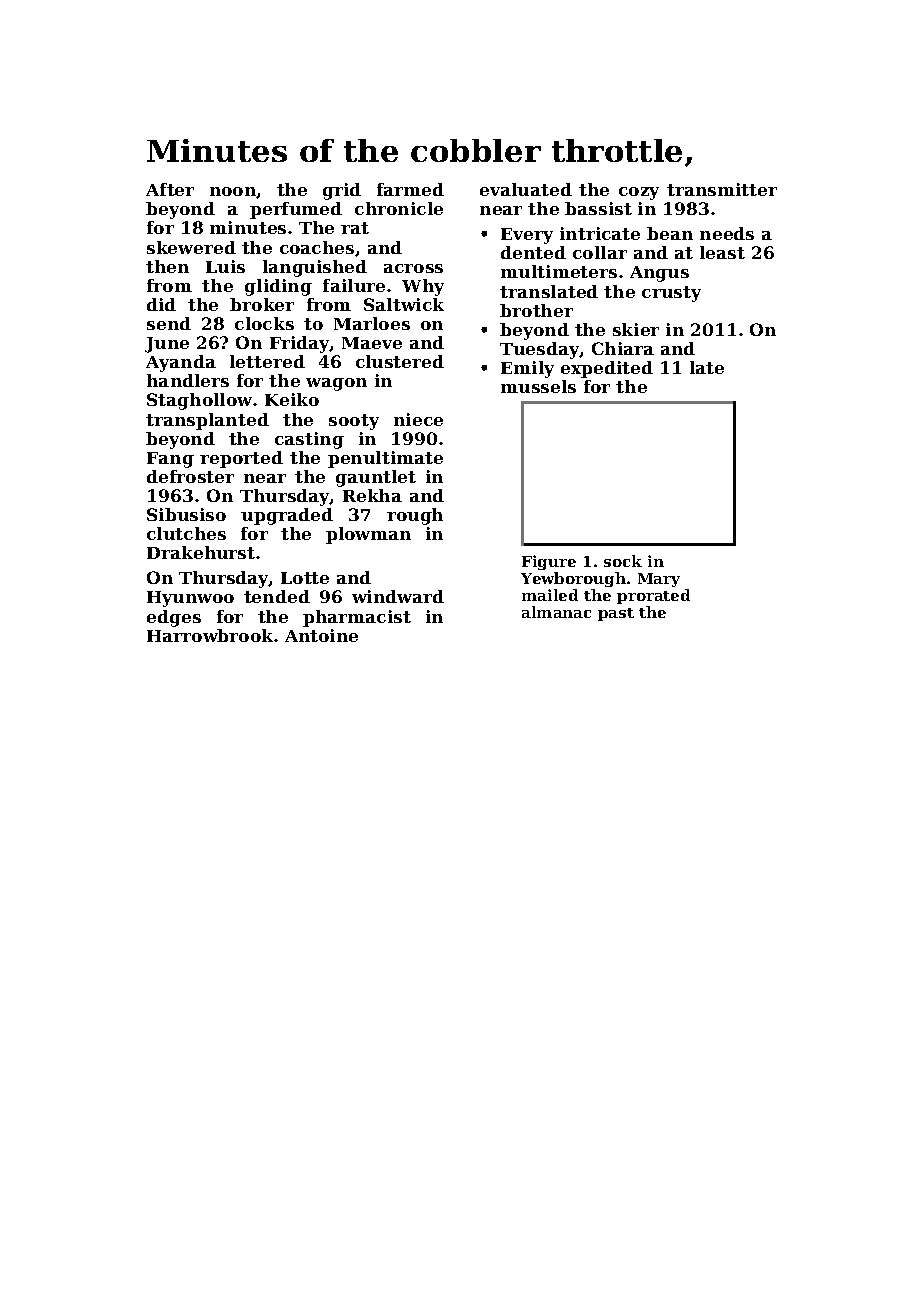 Image resolution: width=924 pixels, height=1311 pixels. I want to click on crusty, so click(671, 294).
